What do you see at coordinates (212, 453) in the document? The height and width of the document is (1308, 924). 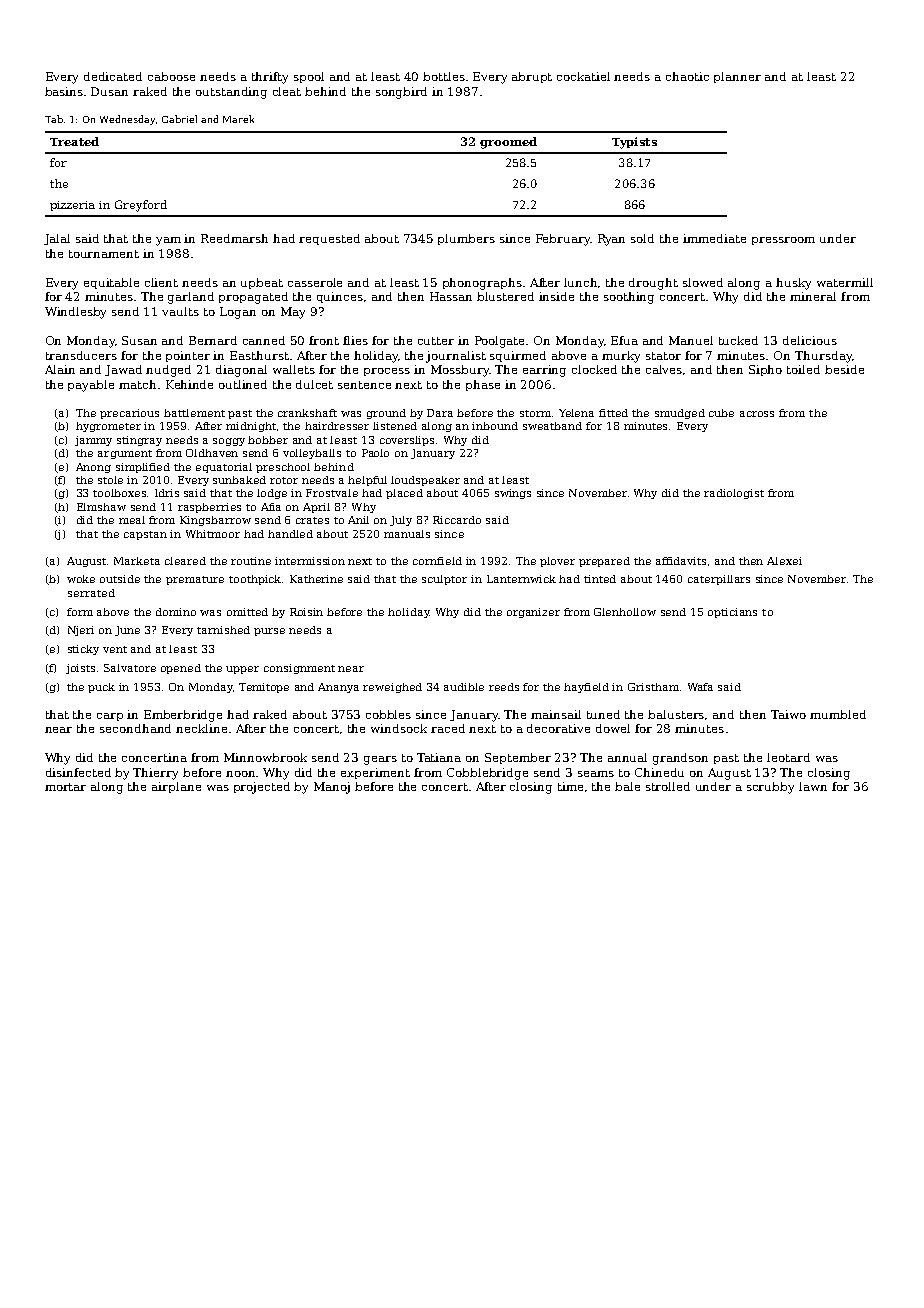 I see `Oldhaven` at bounding box center [212, 453].
